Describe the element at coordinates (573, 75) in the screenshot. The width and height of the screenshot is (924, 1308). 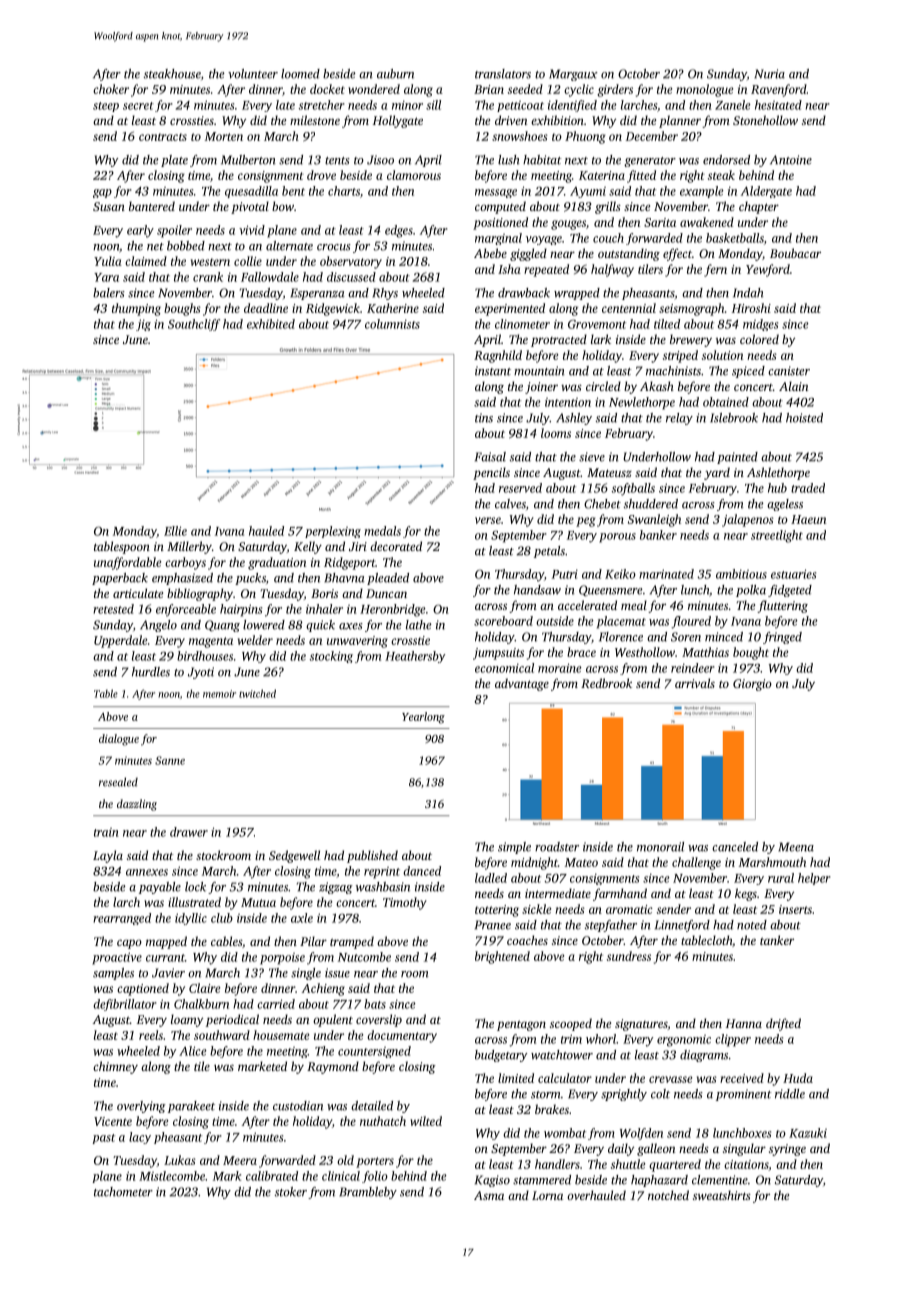
I see `Margaux` at that location.
